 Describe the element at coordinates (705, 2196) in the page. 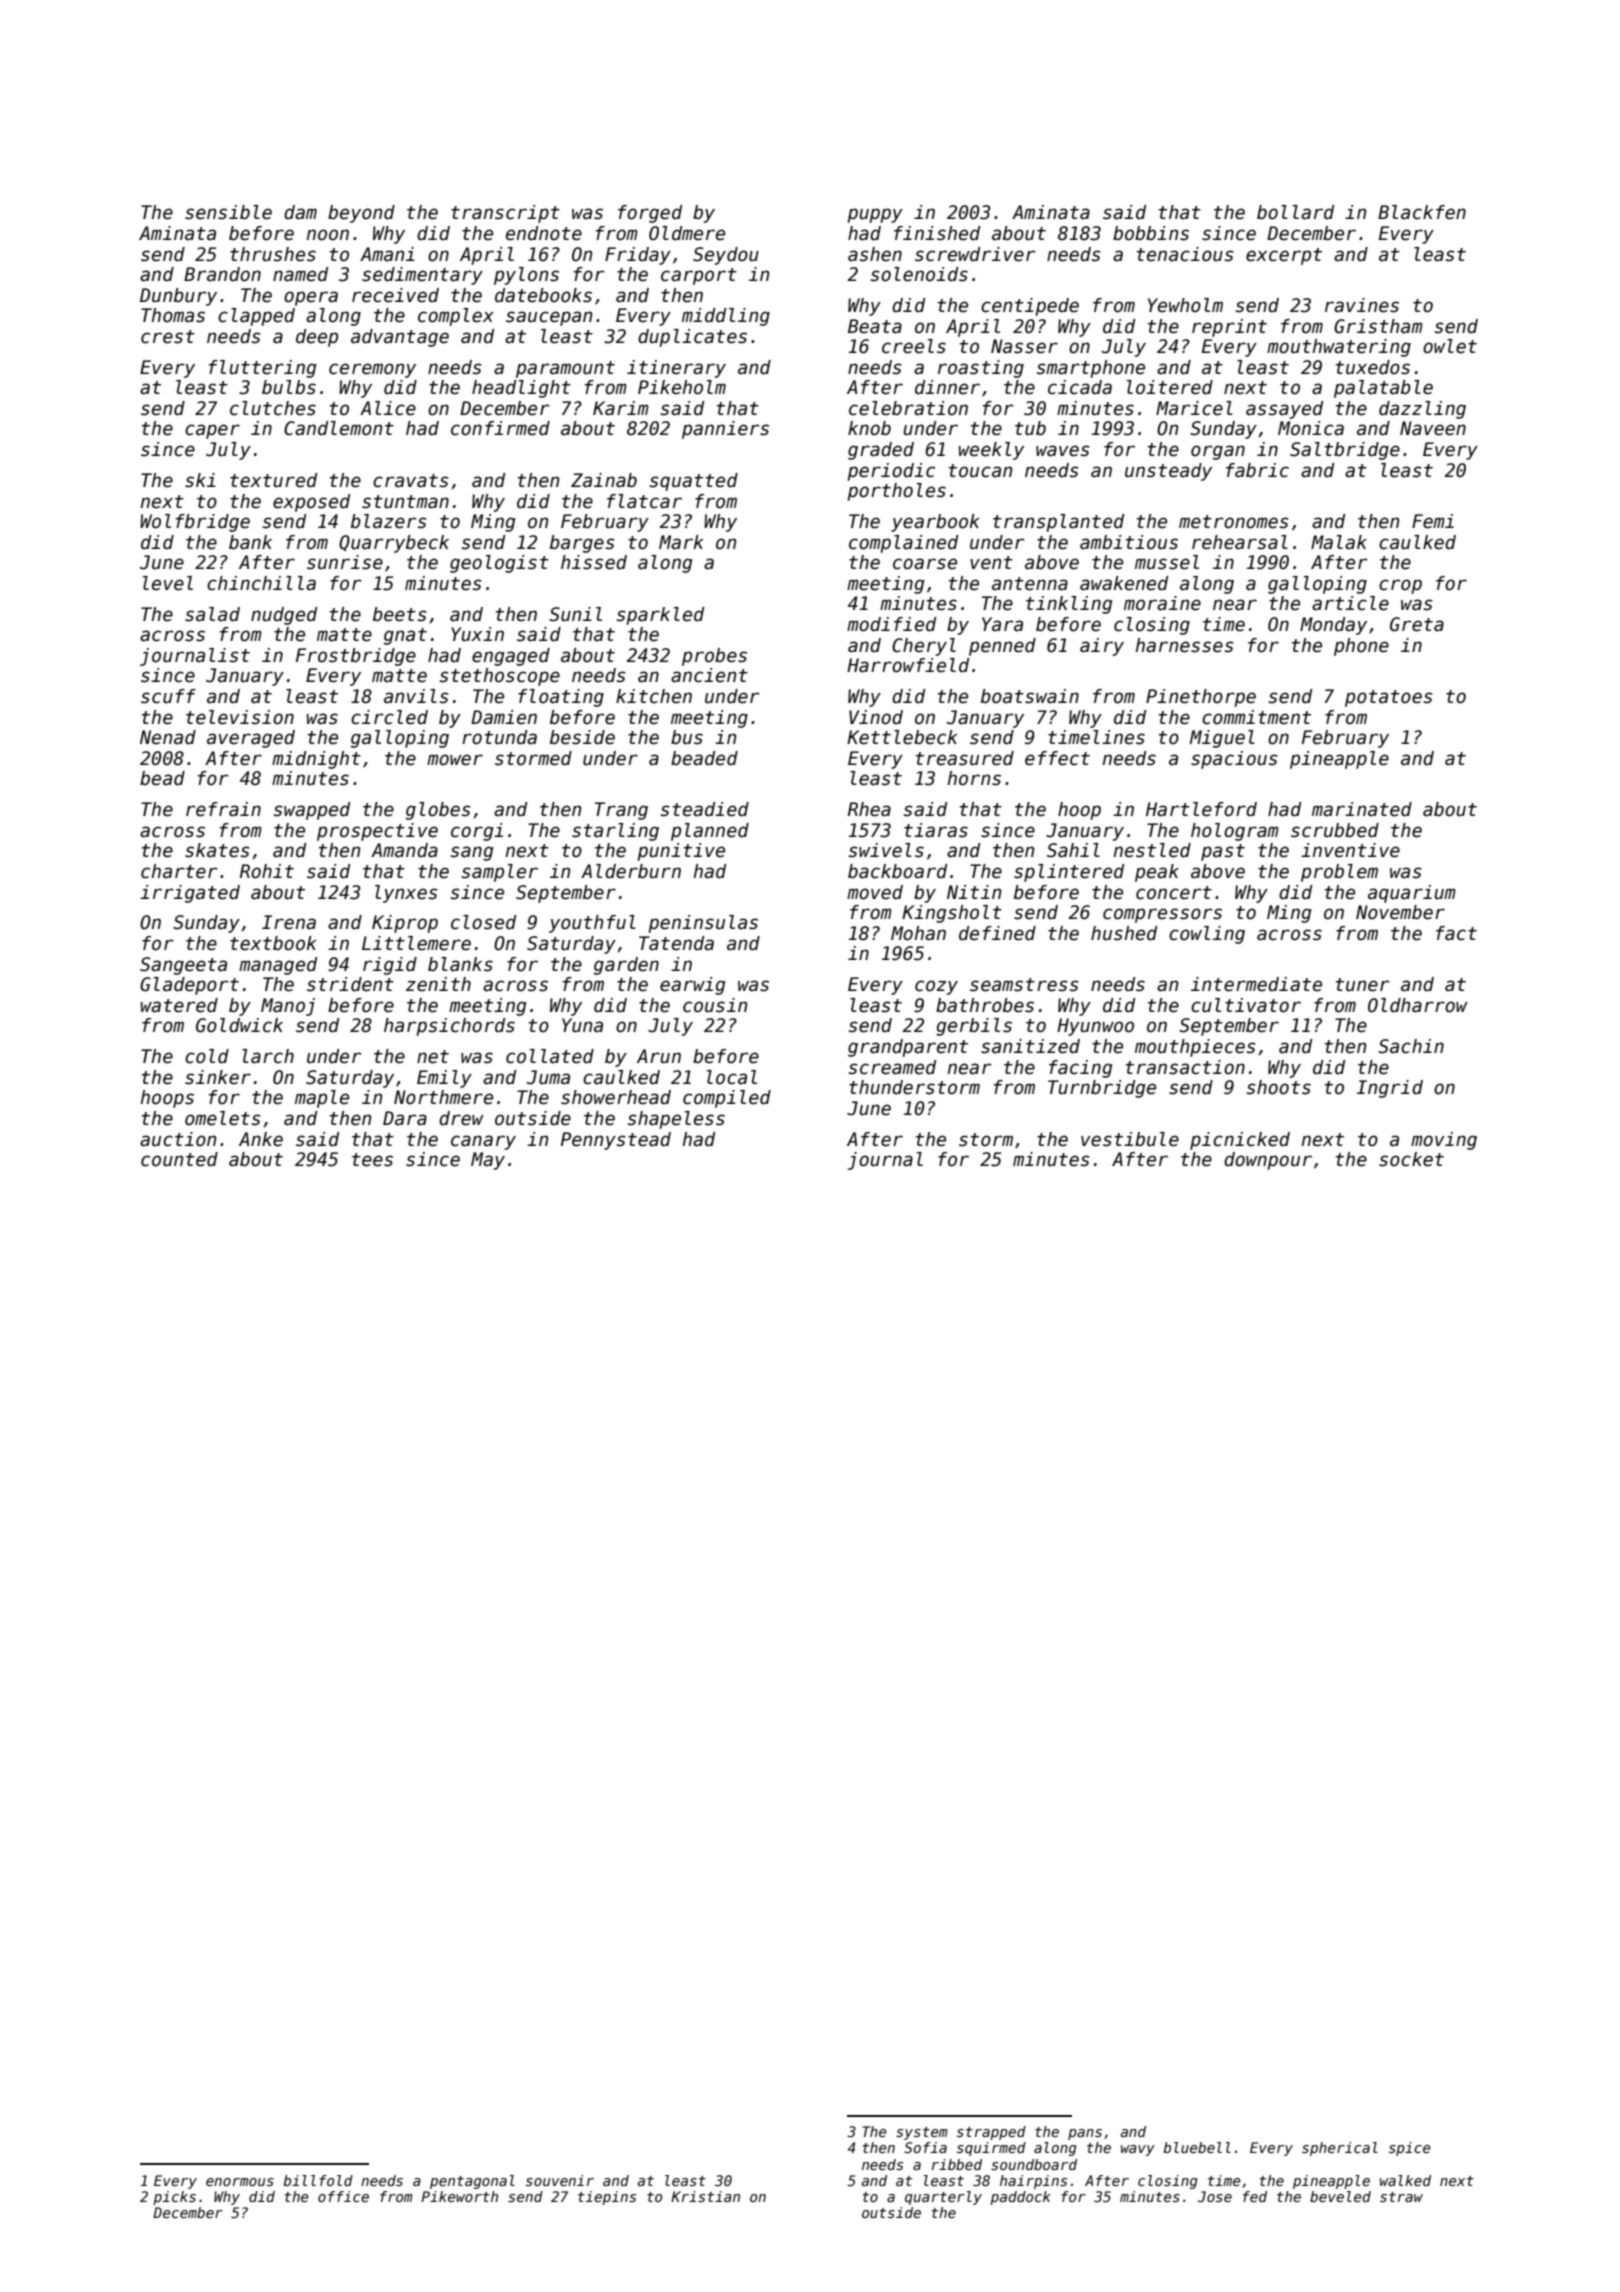

I see `Kristian` at that location.
